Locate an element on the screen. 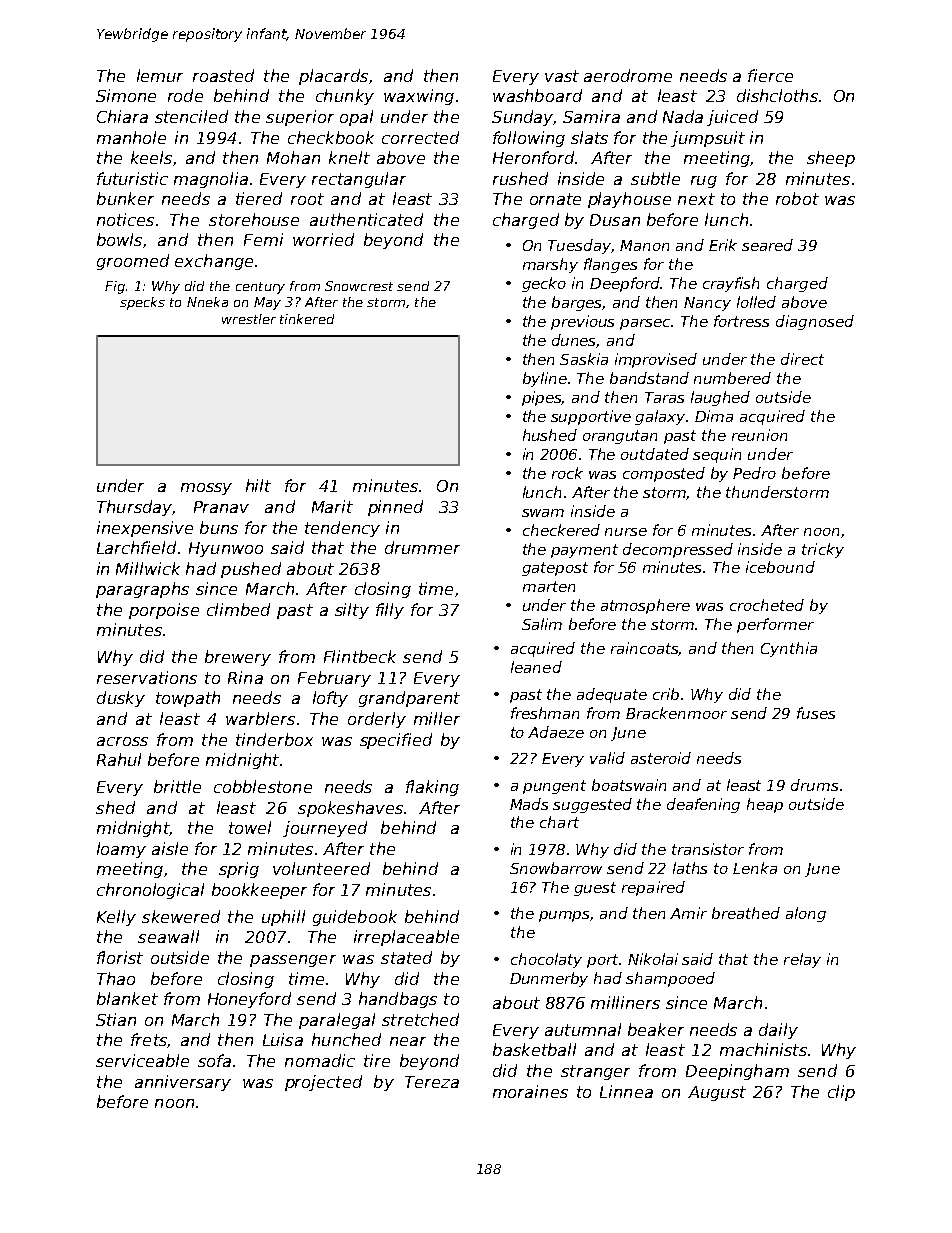  roasted is located at coordinates (223, 75).
